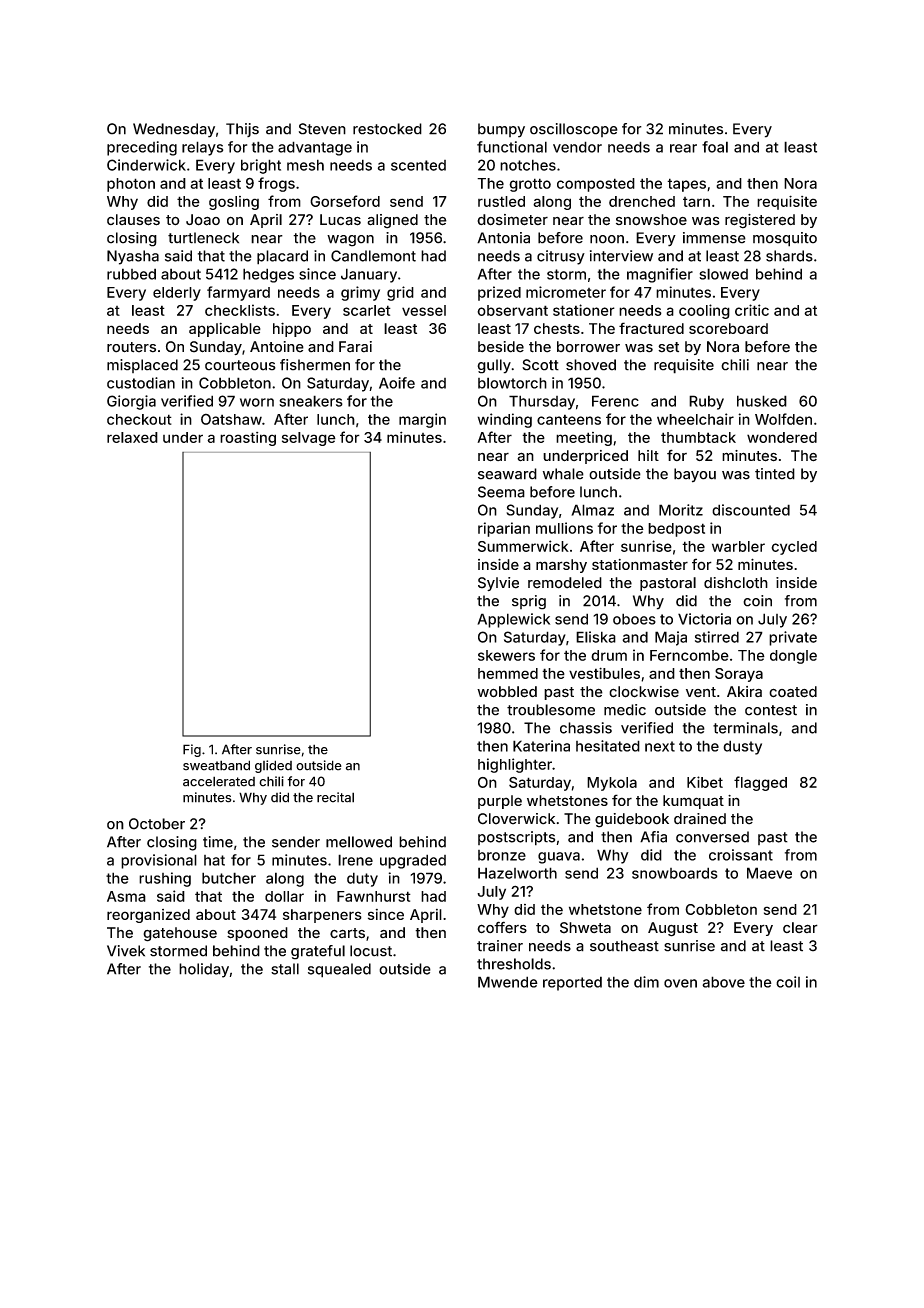 The image size is (924, 1308). What do you see at coordinates (502, 927) in the image?
I see `coffers` at bounding box center [502, 927].
